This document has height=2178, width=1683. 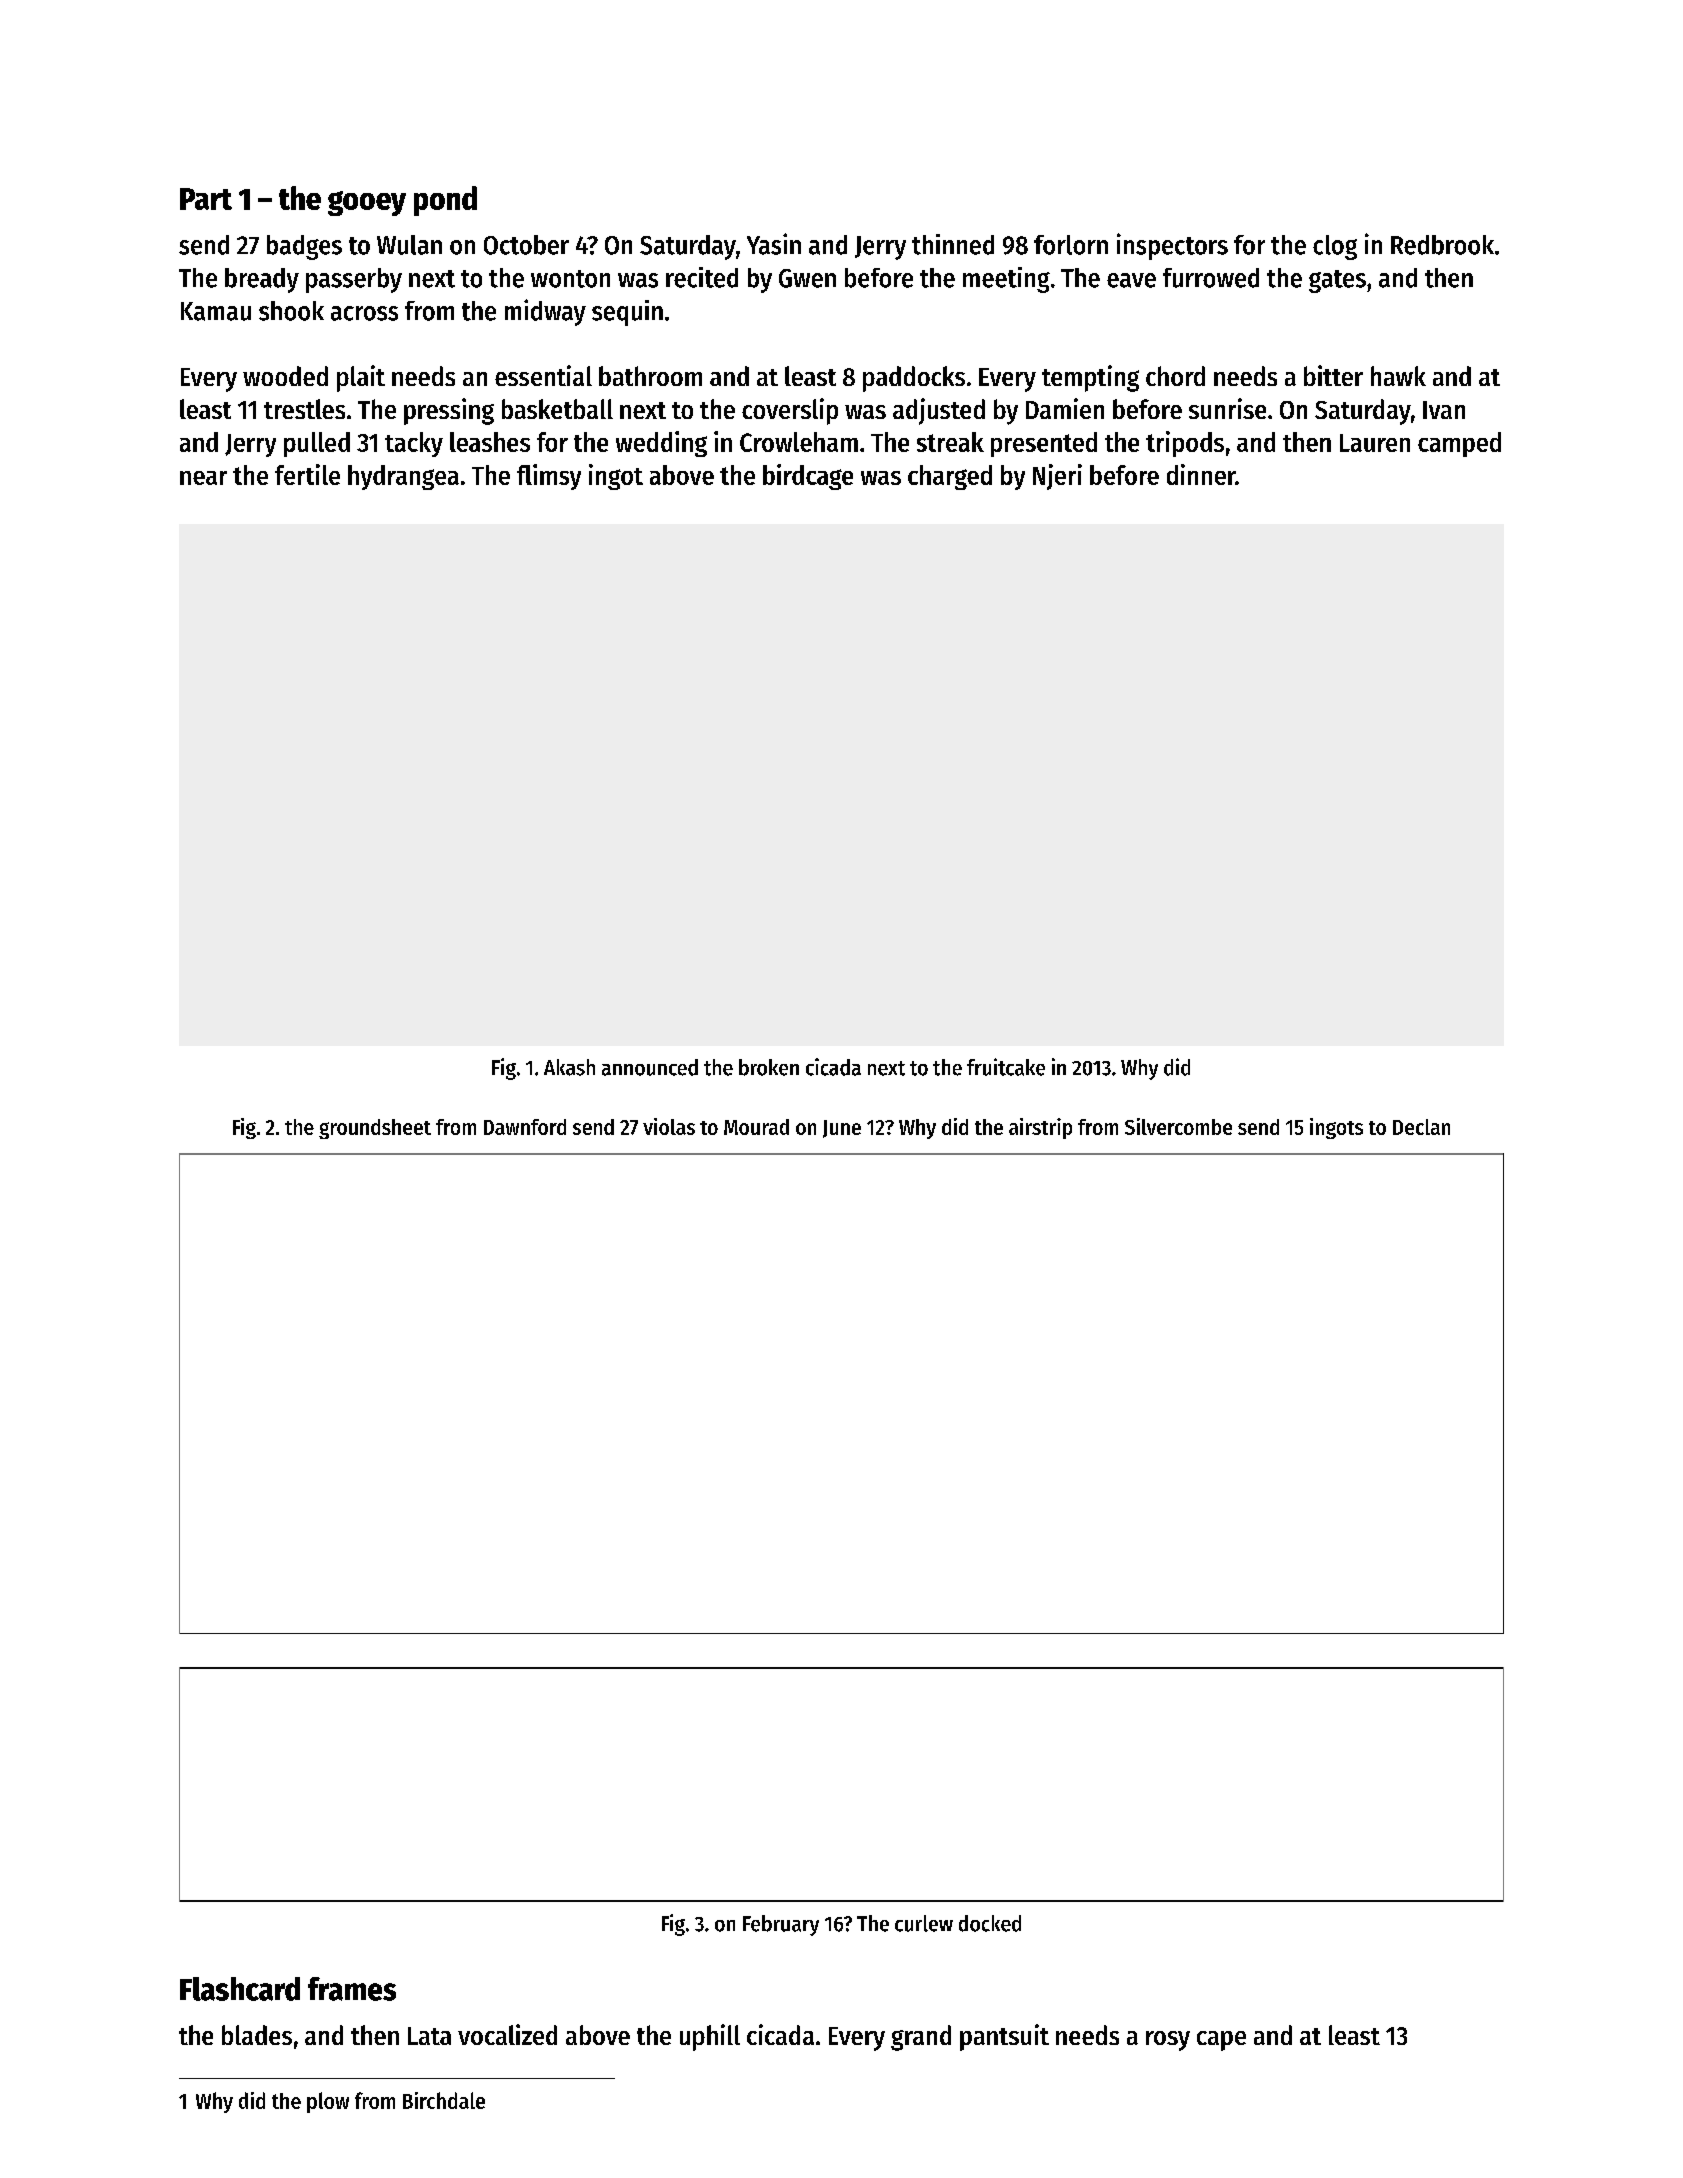 What do you see at coordinates (328, 2102) in the document?
I see `plow` at bounding box center [328, 2102].
